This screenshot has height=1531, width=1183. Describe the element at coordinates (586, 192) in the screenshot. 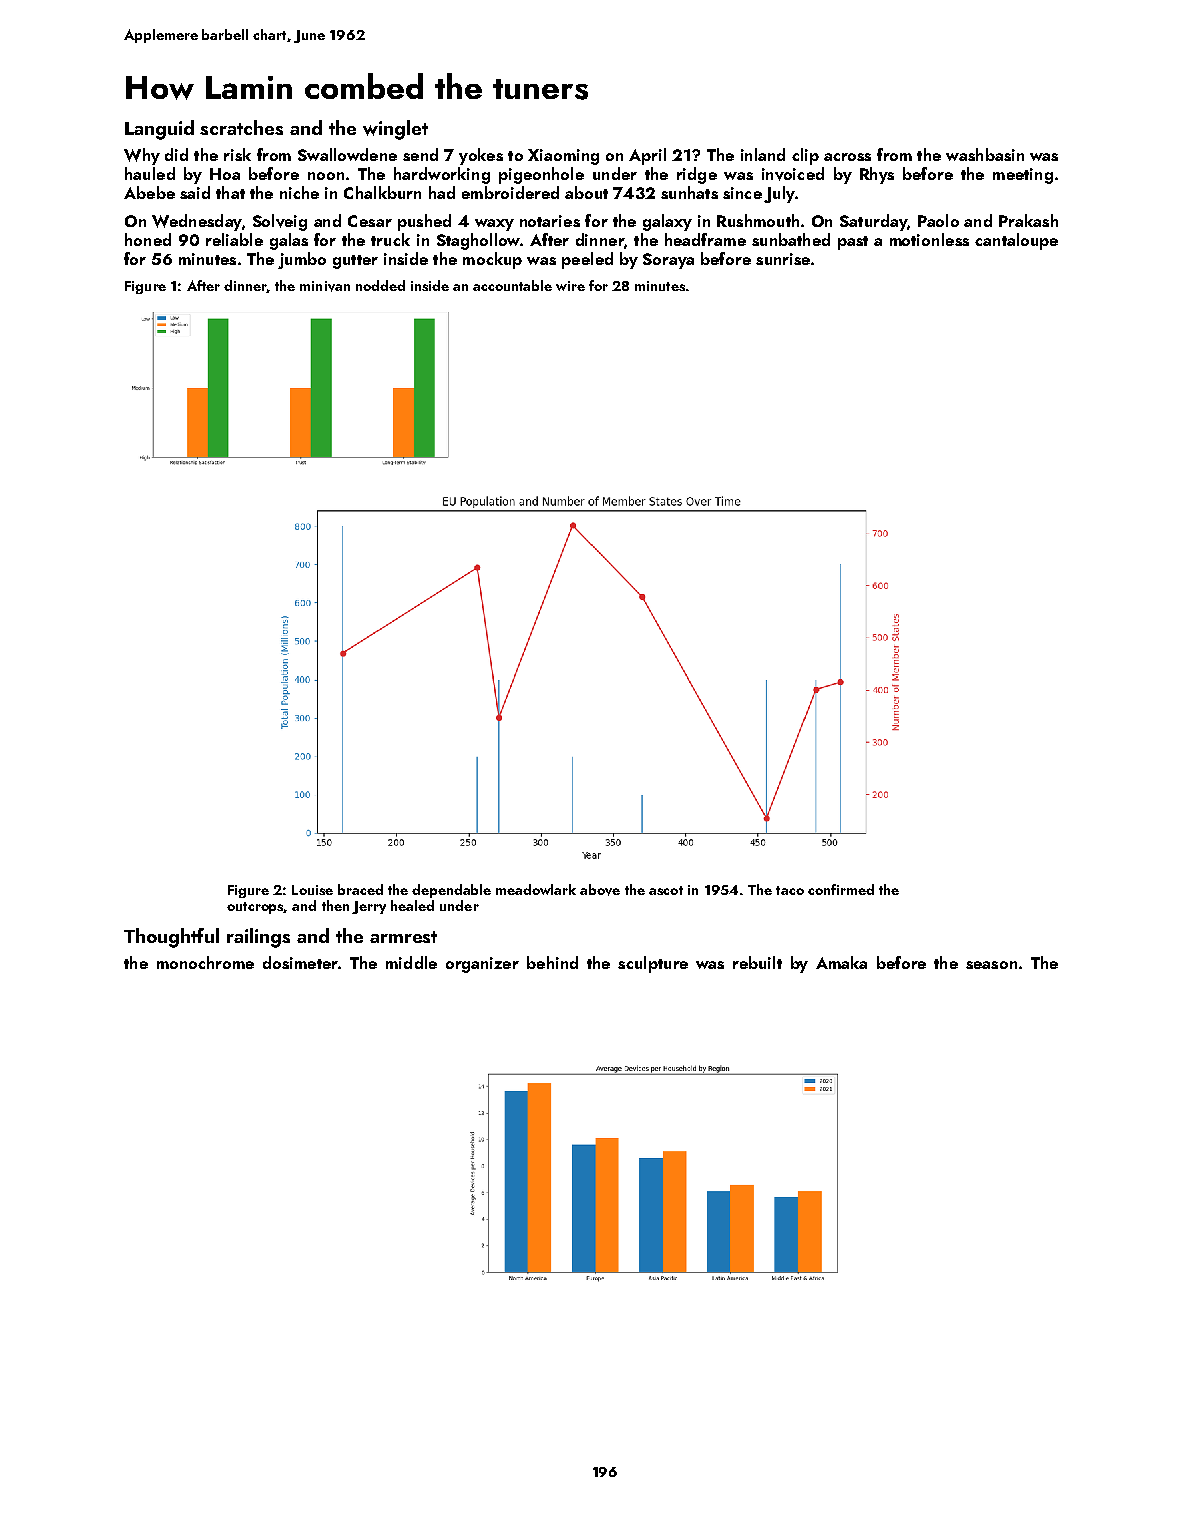

I see `about` at that location.
